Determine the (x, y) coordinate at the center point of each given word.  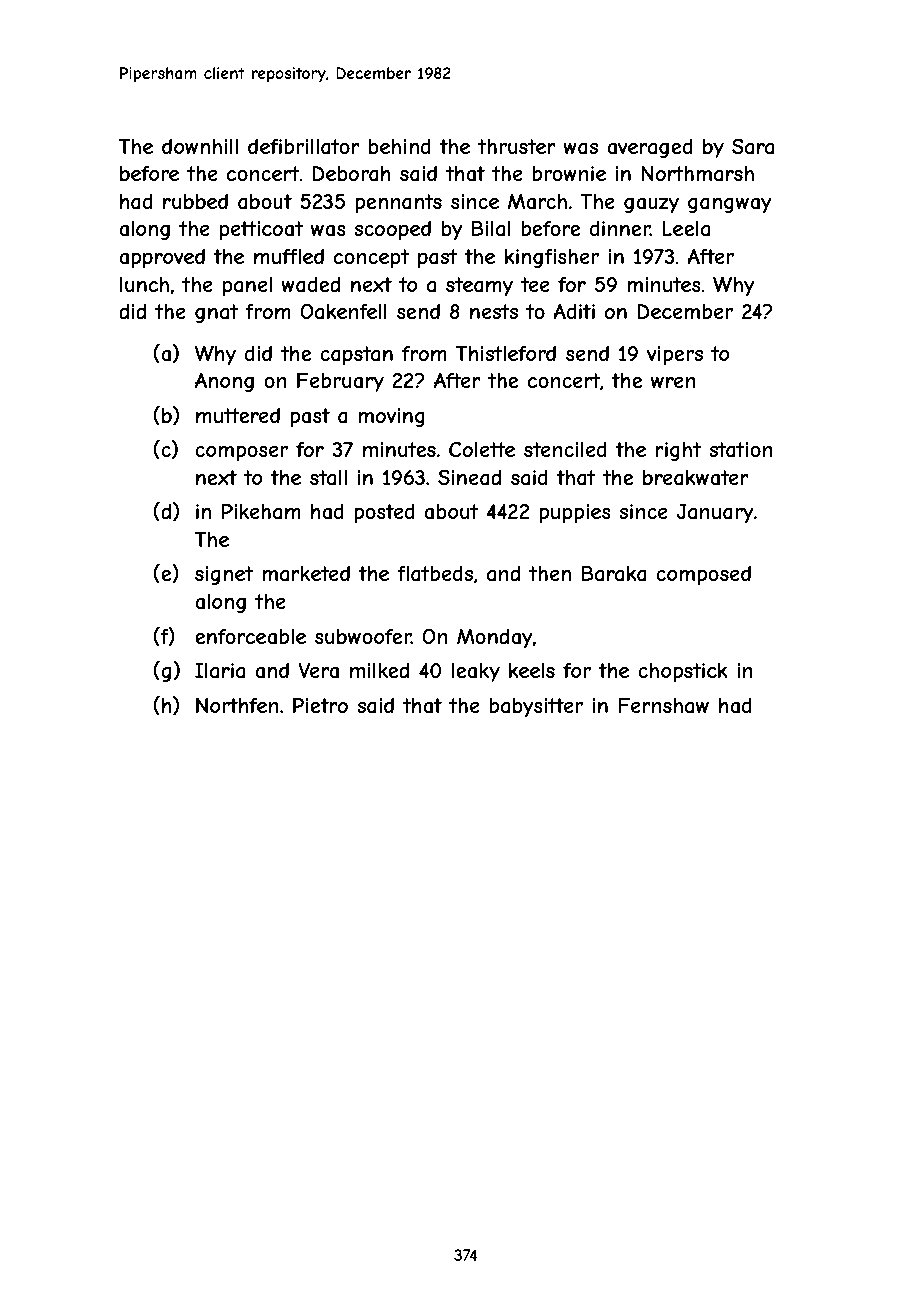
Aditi (574, 311)
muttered (238, 415)
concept (371, 258)
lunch (144, 284)
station (741, 450)
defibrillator (304, 147)
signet (224, 575)
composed (703, 575)
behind (400, 146)
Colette (482, 449)
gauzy (651, 205)
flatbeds (435, 574)
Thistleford (506, 353)
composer (241, 453)
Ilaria (220, 671)
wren (673, 382)
